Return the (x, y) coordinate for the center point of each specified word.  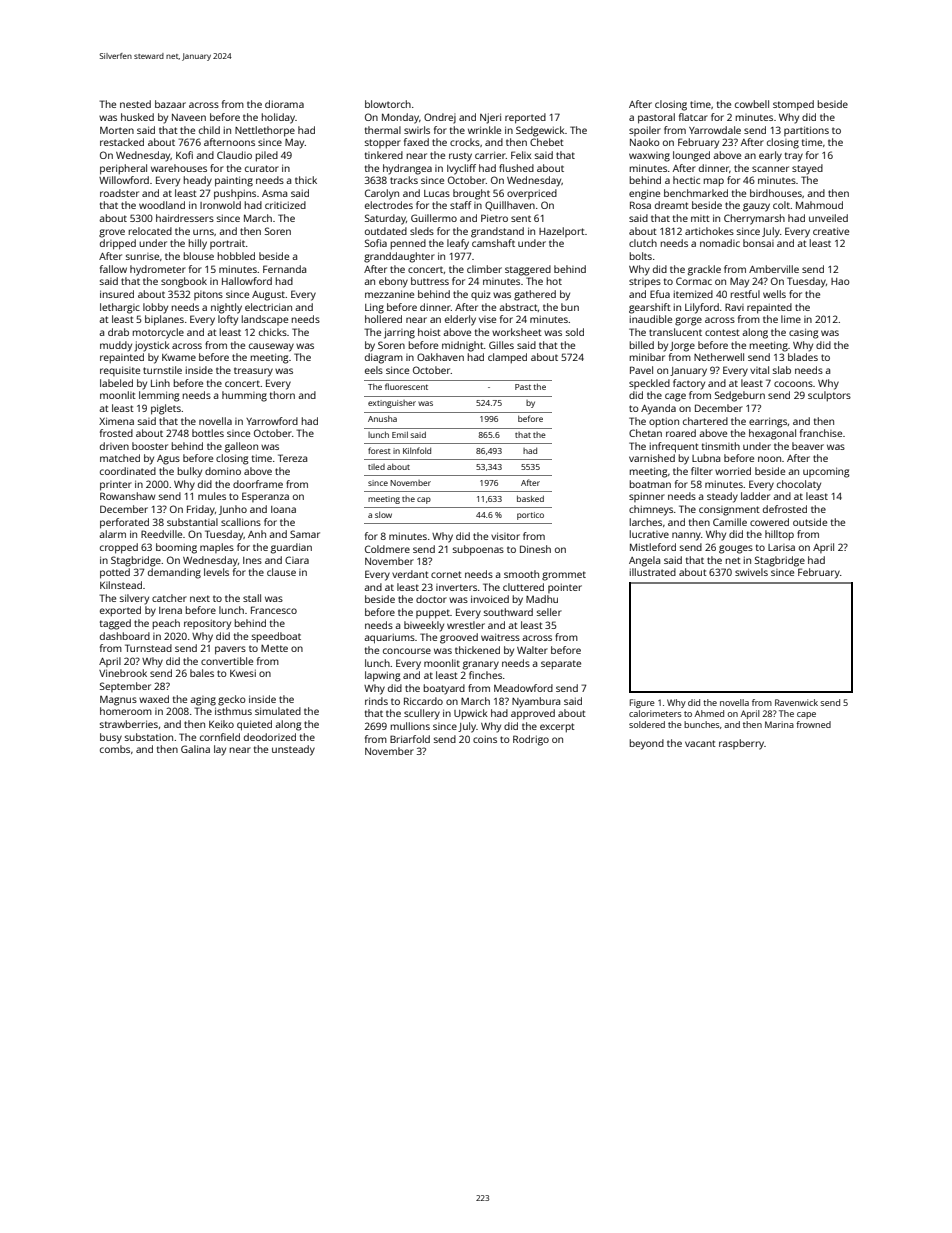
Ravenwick (796, 702)
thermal (383, 130)
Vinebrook (123, 673)
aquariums (389, 639)
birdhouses (776, 193)
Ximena (116, 421)
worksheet (517, 332)
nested (135, 104)
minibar (647, 357)
